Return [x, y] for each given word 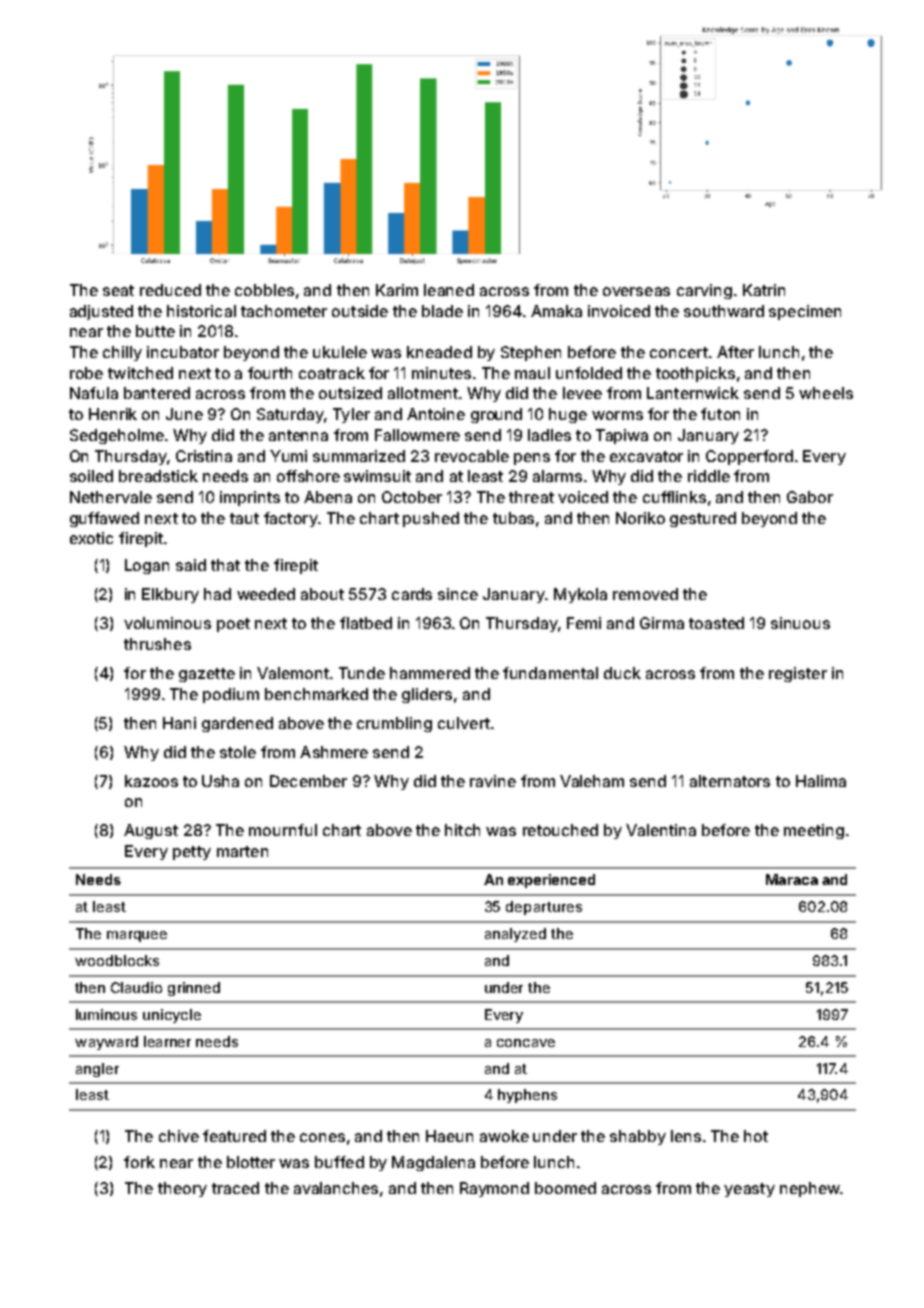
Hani [179, 723]
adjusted [101, 312]
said [191, 565]
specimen [805, 312]
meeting [814, 831]
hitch [462, 830]
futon [720, 414]
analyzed [515, 935]
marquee [137, 936]
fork [139, 1162]
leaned [449, 290]
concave [526, 1043]
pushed [431, 519]
